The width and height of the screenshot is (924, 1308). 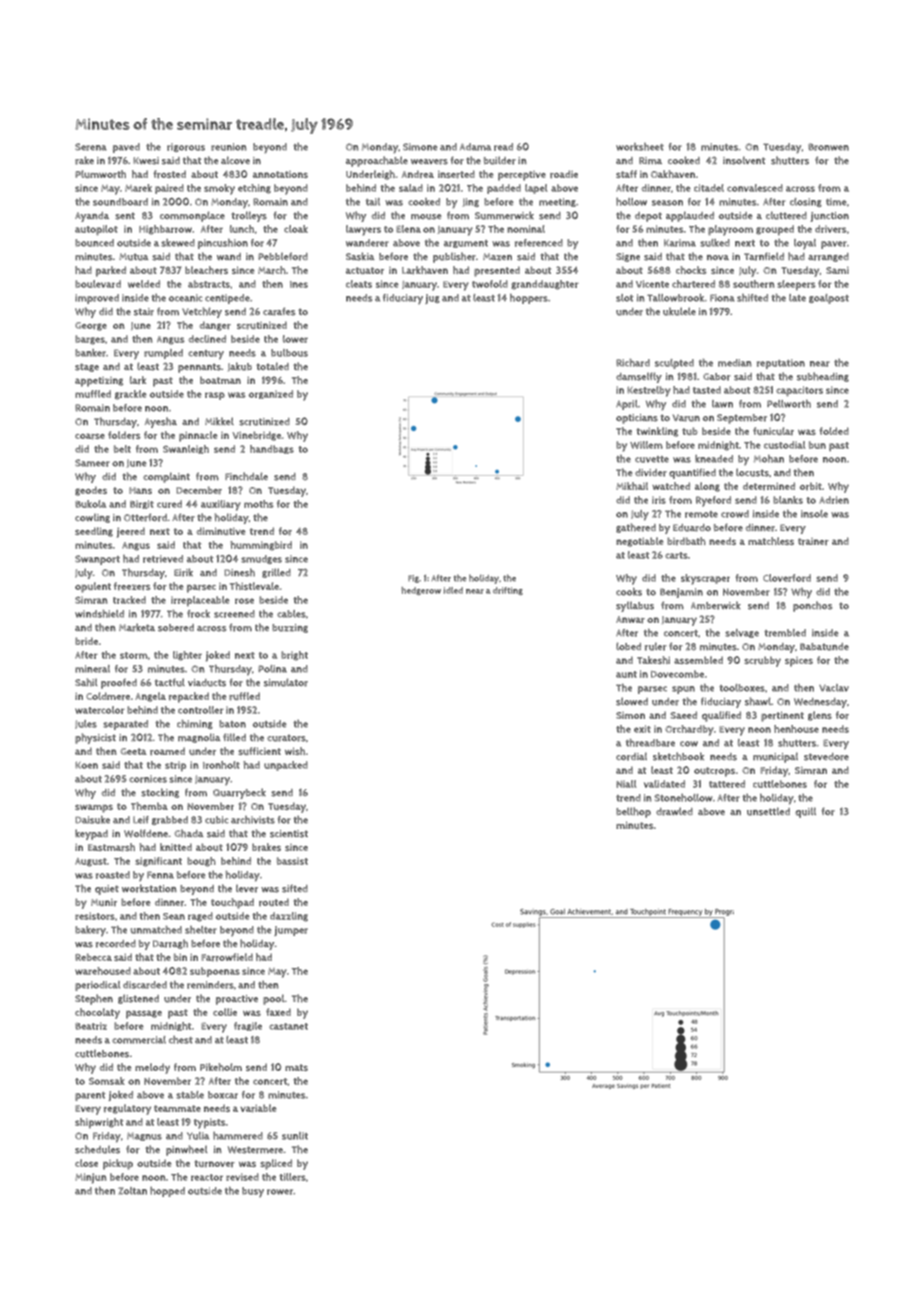 I want to click on Sami, so click(x=837, y=270).
